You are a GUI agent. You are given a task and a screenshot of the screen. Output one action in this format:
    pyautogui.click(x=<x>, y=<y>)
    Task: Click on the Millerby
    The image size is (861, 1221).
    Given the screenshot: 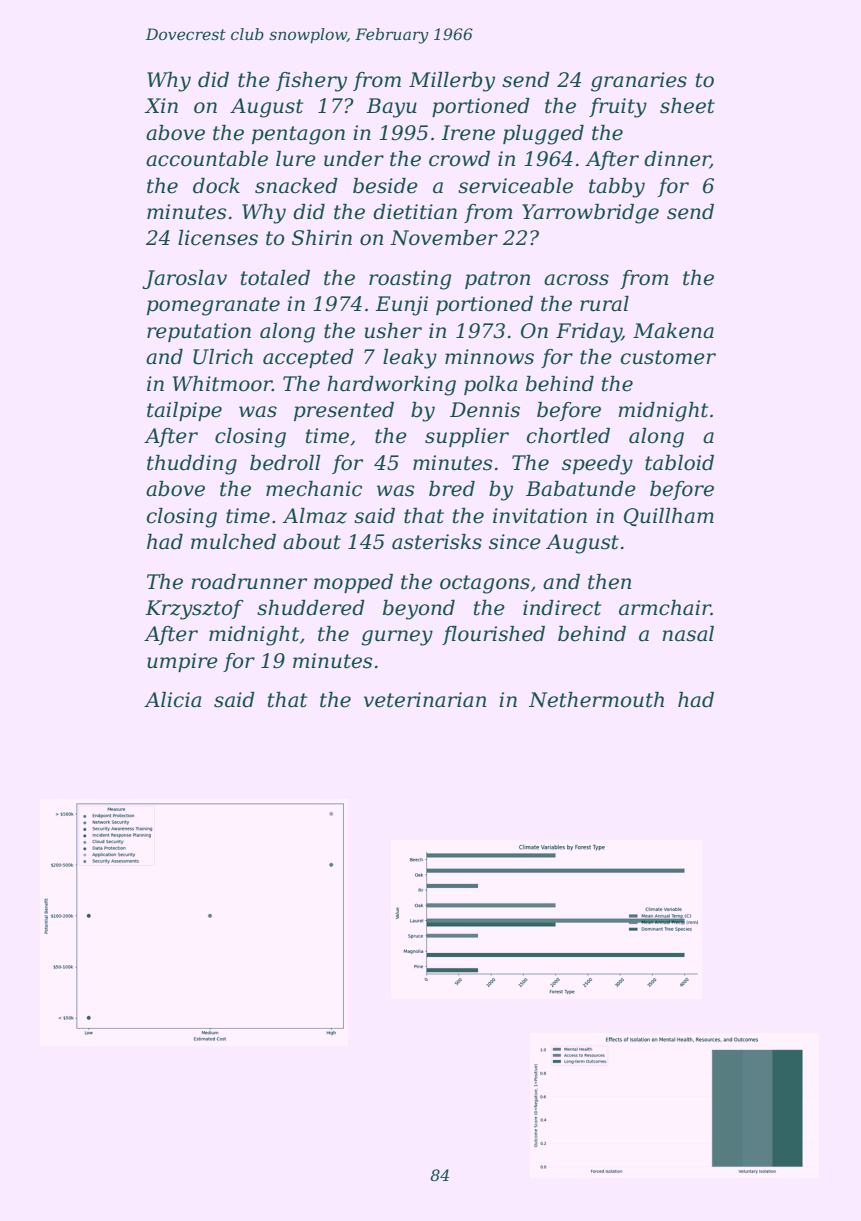 What is the action you would take?
    pyautogui.click(x=452, y=82)
